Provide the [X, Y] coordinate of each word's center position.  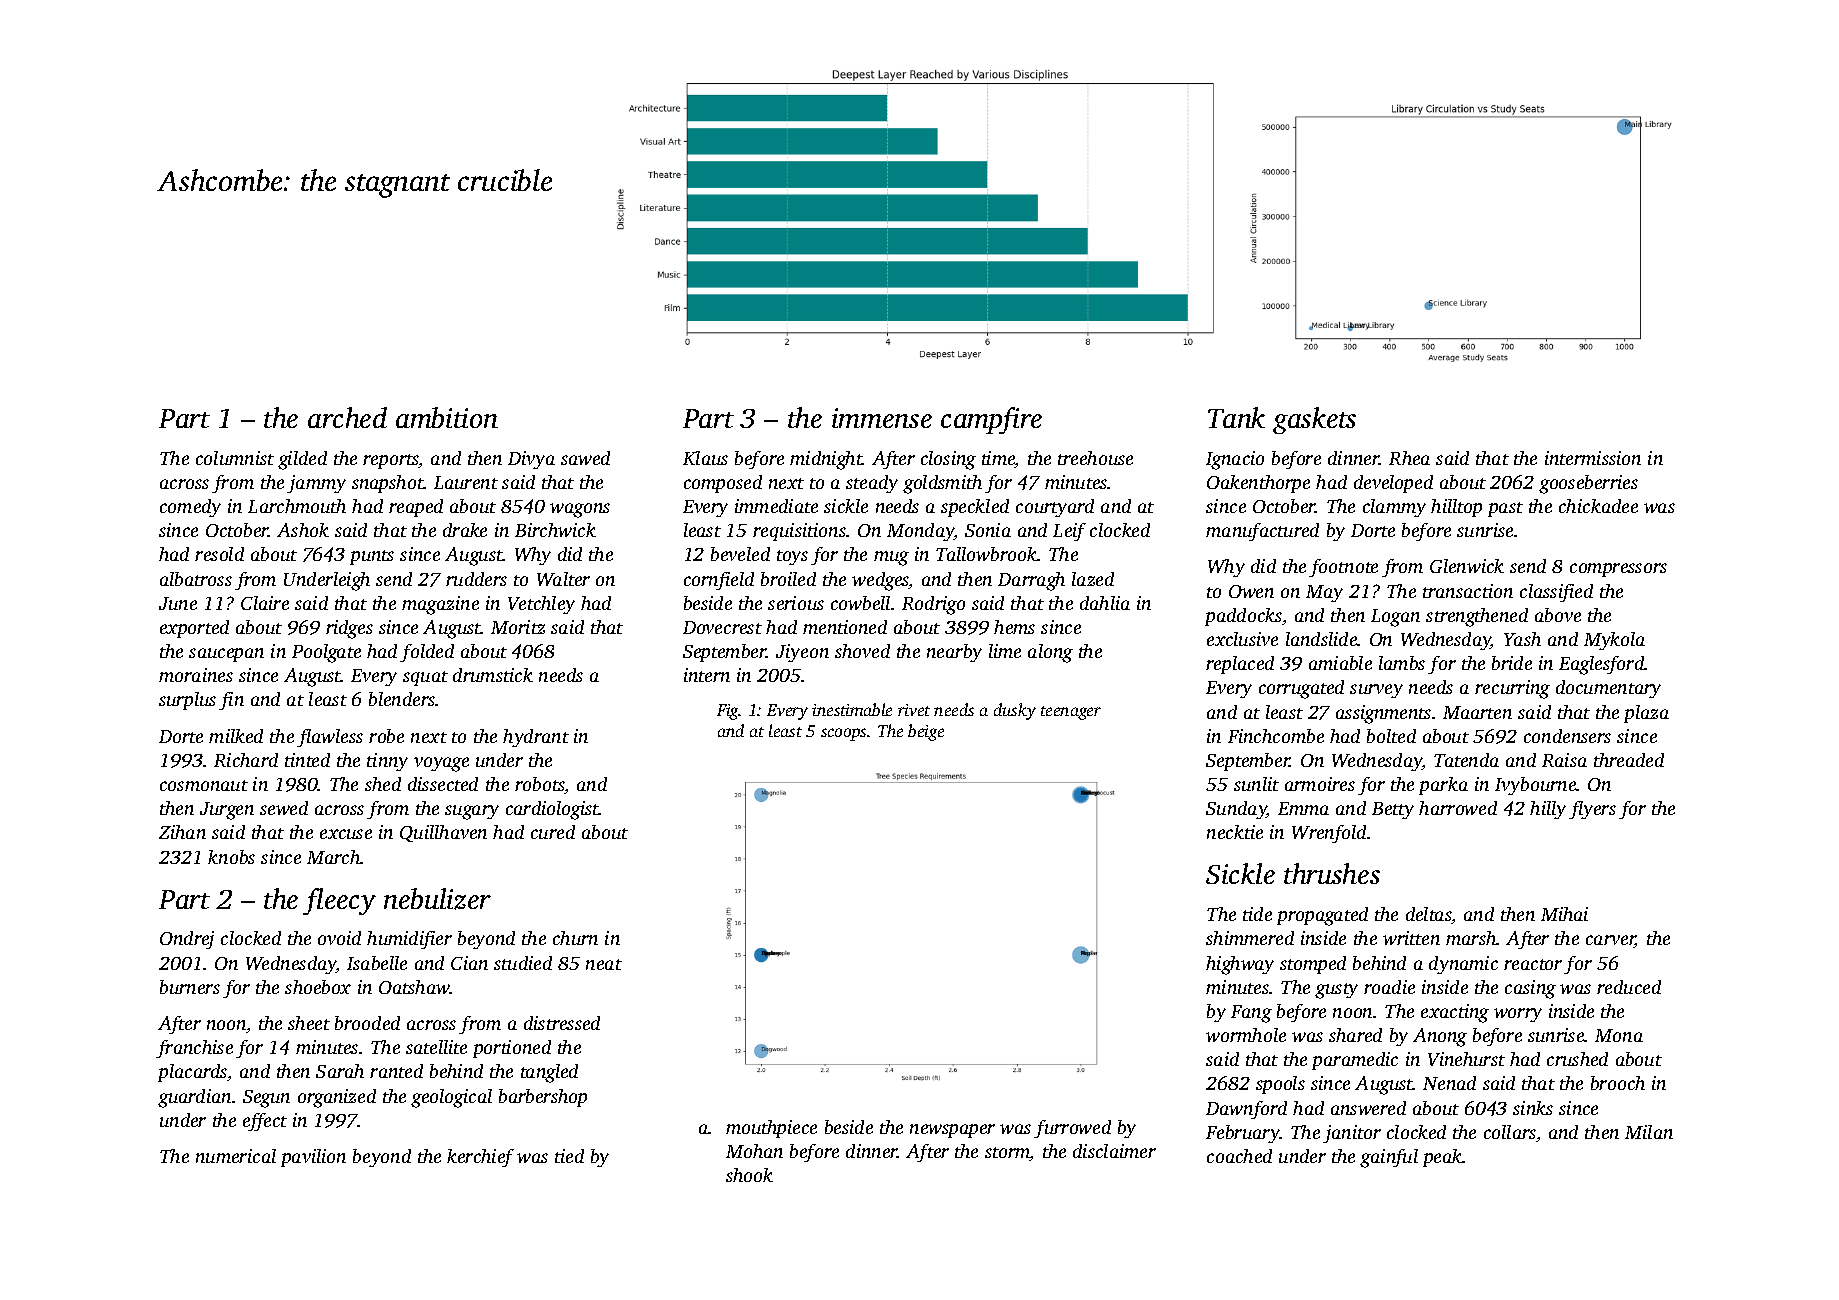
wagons [580, 510]
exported [194, 629]
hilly [1548, 810]
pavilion [313, 1158]
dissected [443, 784]
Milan [1649, 1132]
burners [190, 987]
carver [1610, 941]
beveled [740, 554]
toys [792, 557]
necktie [1235, 832]
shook [749, 1175]
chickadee [1598, 506]
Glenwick [1467, 566]
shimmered [1250, 938]
